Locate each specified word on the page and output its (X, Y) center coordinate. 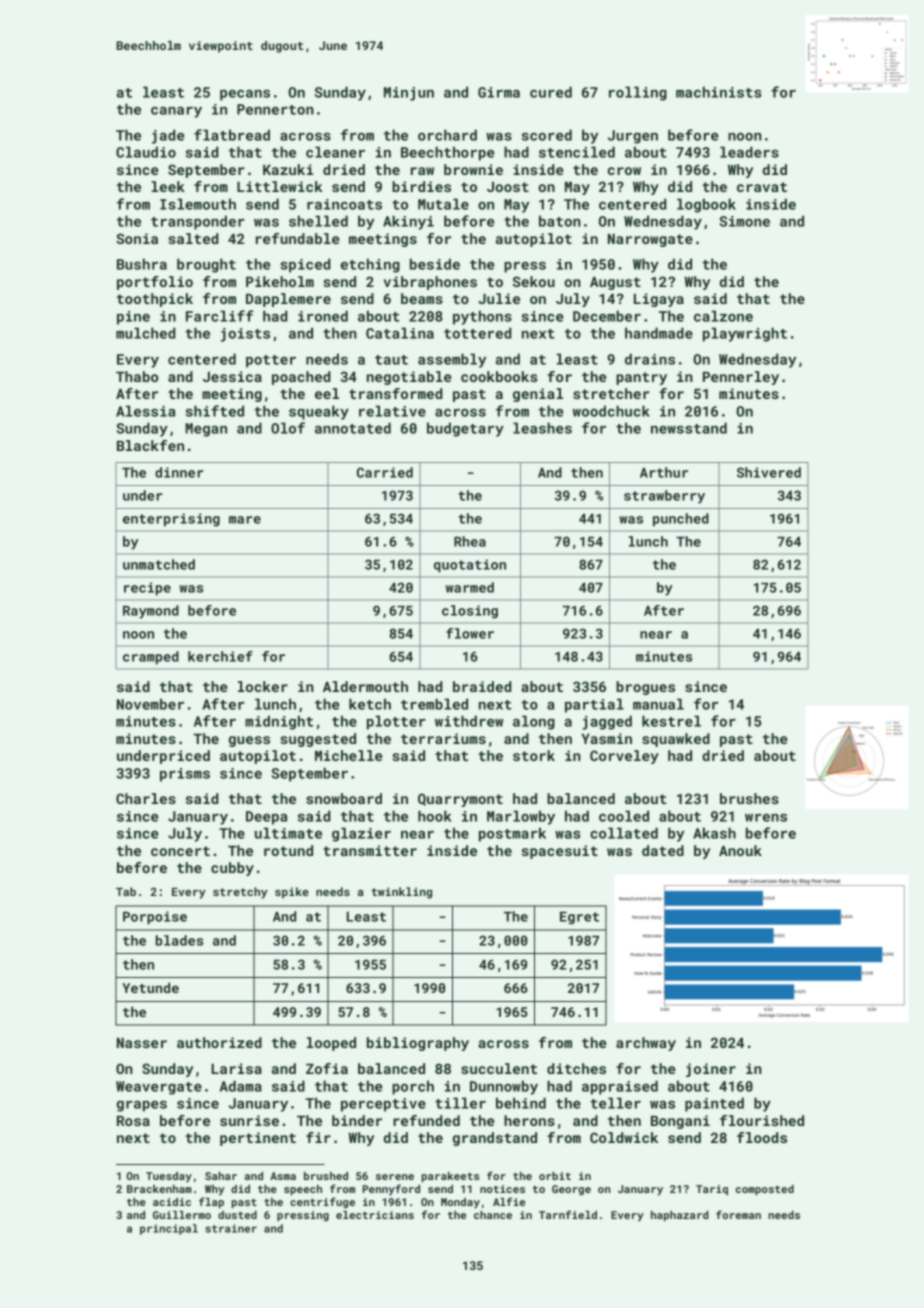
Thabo (137, 376)
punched (681, 520)
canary (176, 112)
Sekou (534, 281)
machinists (719, 92)
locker (263, 686)
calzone (723, 316)
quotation (470, 566)
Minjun (409, 94)
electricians (375, 1215)
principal (169, 1229)
